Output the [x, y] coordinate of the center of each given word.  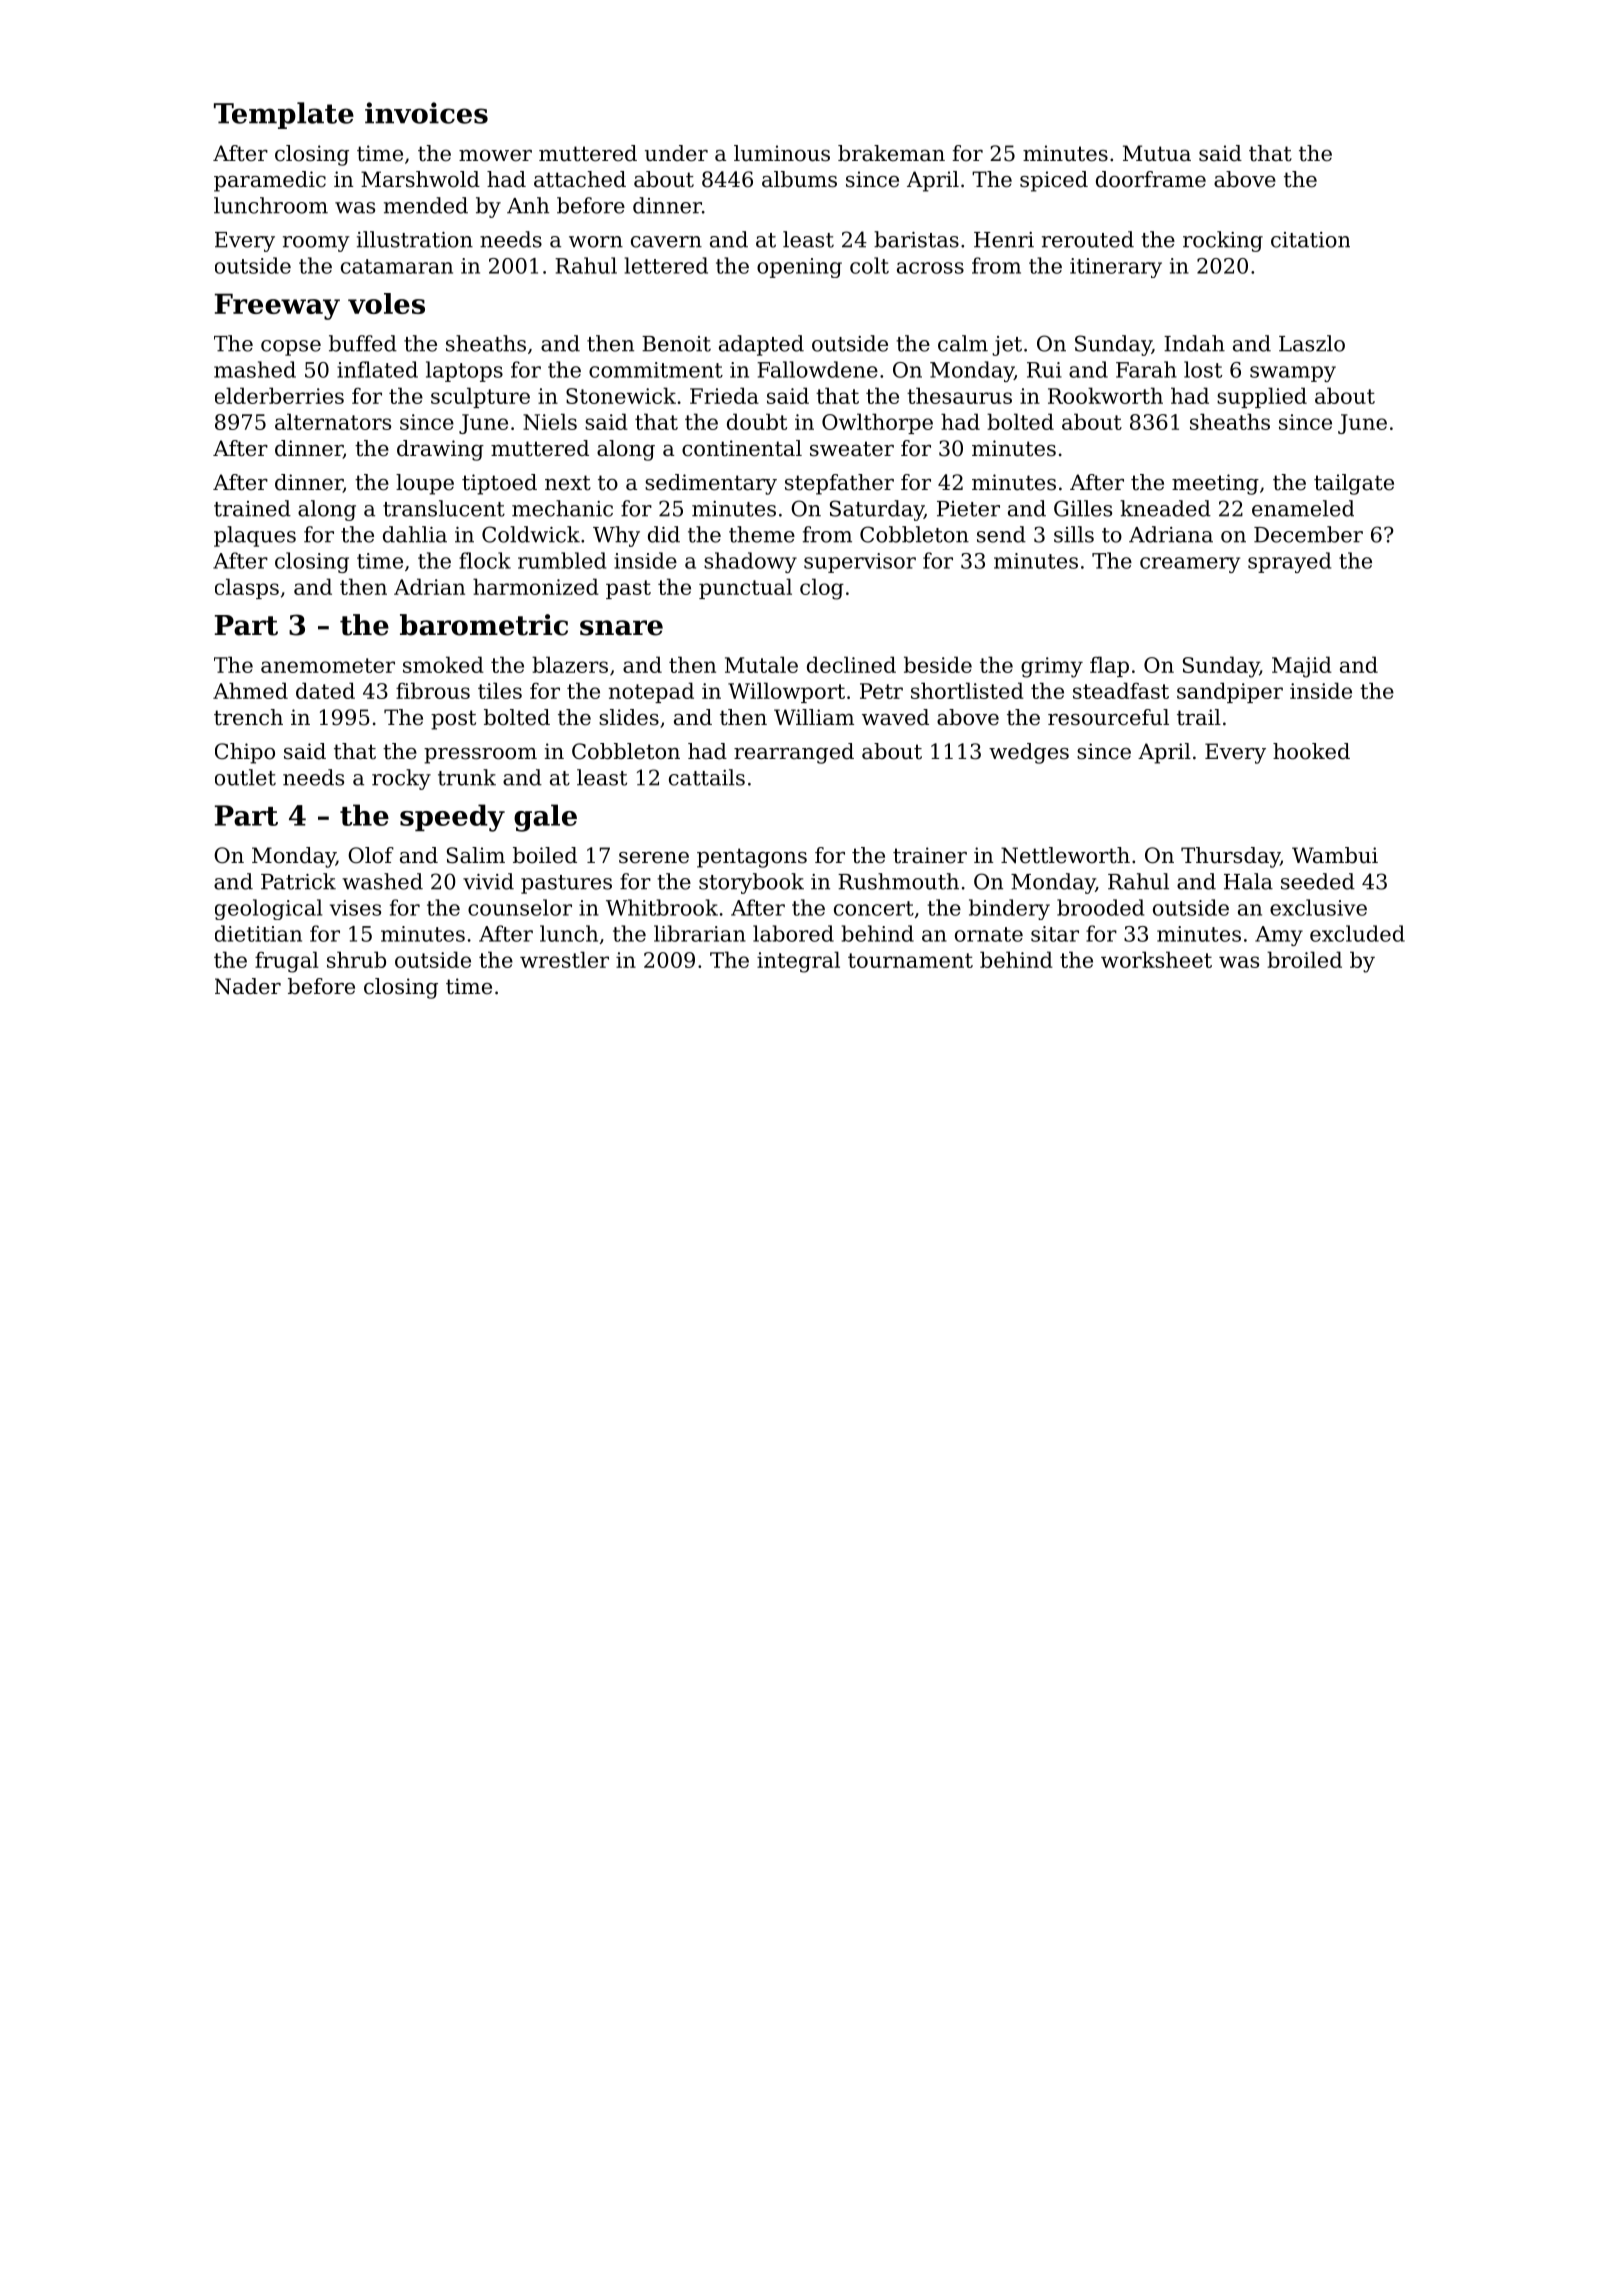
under [676, 153]
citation [1310, 240]
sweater [852, 449]
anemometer [328, 665]
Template [284, 115]
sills [1074, 534]
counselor [520, 907]
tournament [910, 960]
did [664, 534]
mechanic [562, 508]
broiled [1304, 959]
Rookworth [1105, 395]
